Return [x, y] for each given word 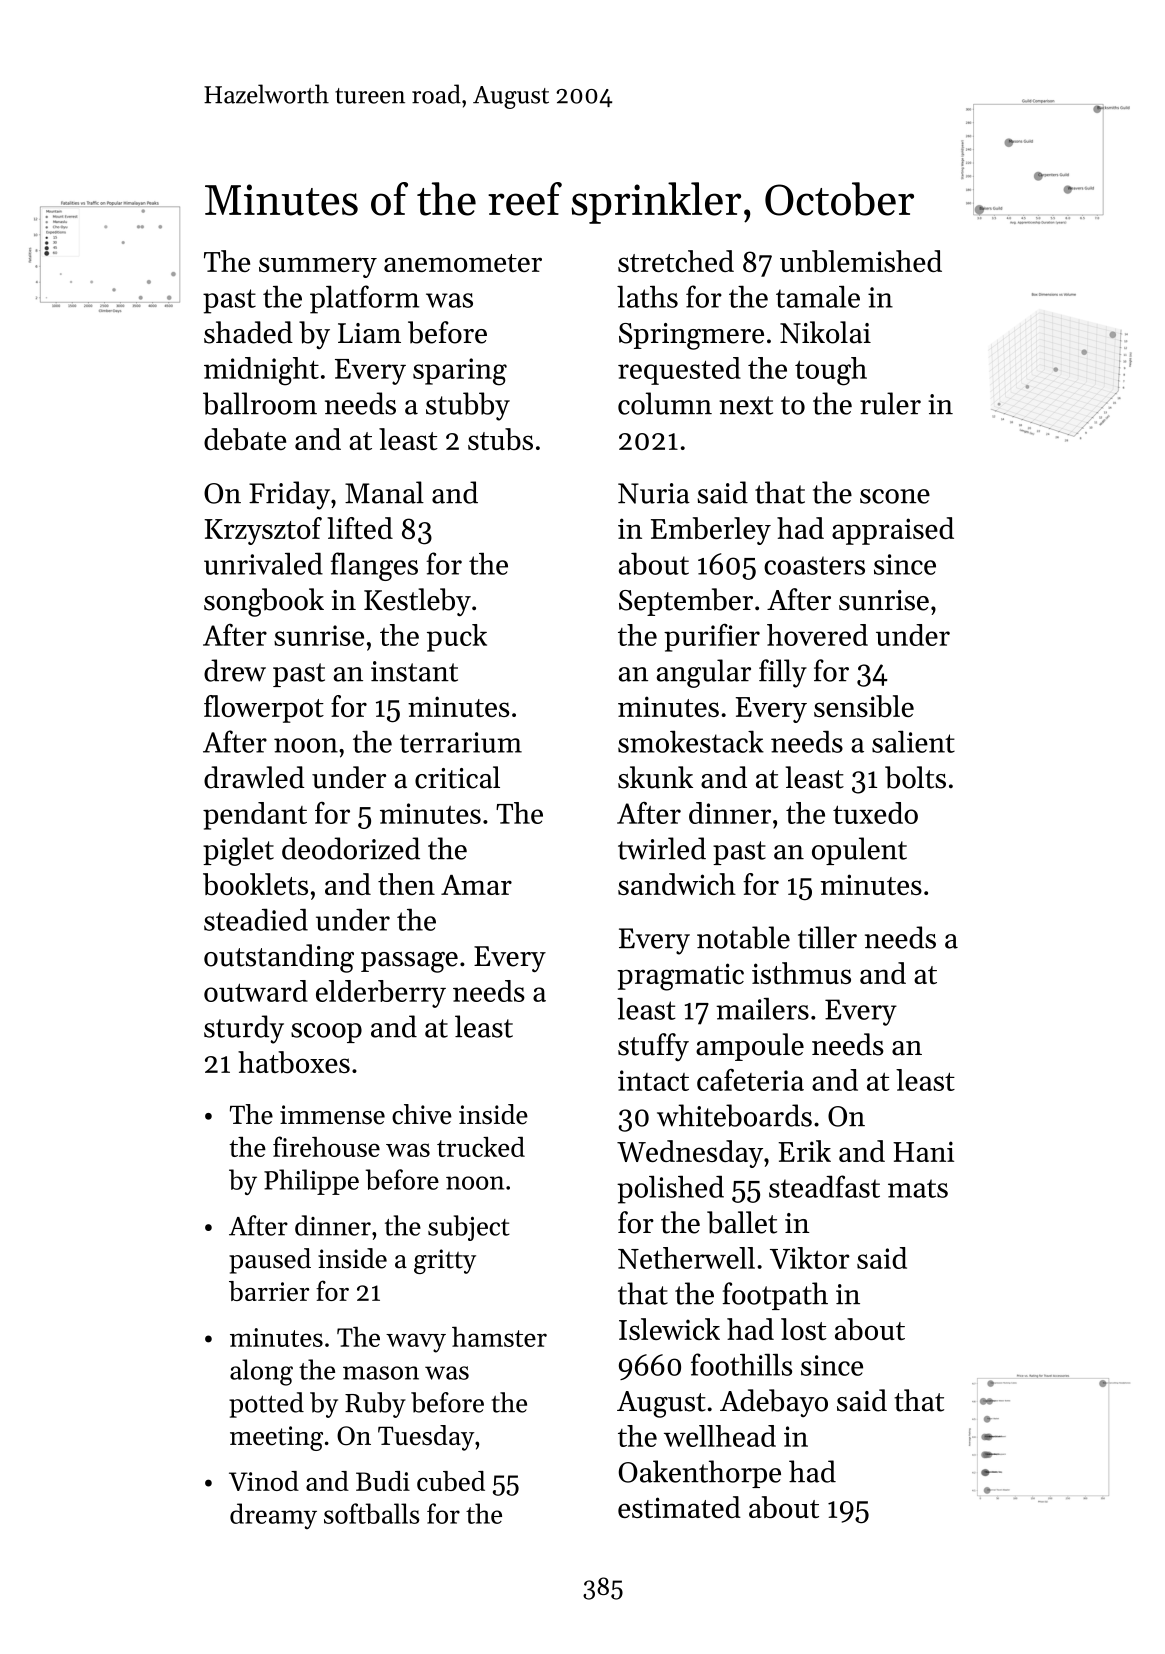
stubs [500, 439]
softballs [371, 1513]
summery [318, 267]
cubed [451, 1481]
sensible [864, 706]
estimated [679, 1507]
